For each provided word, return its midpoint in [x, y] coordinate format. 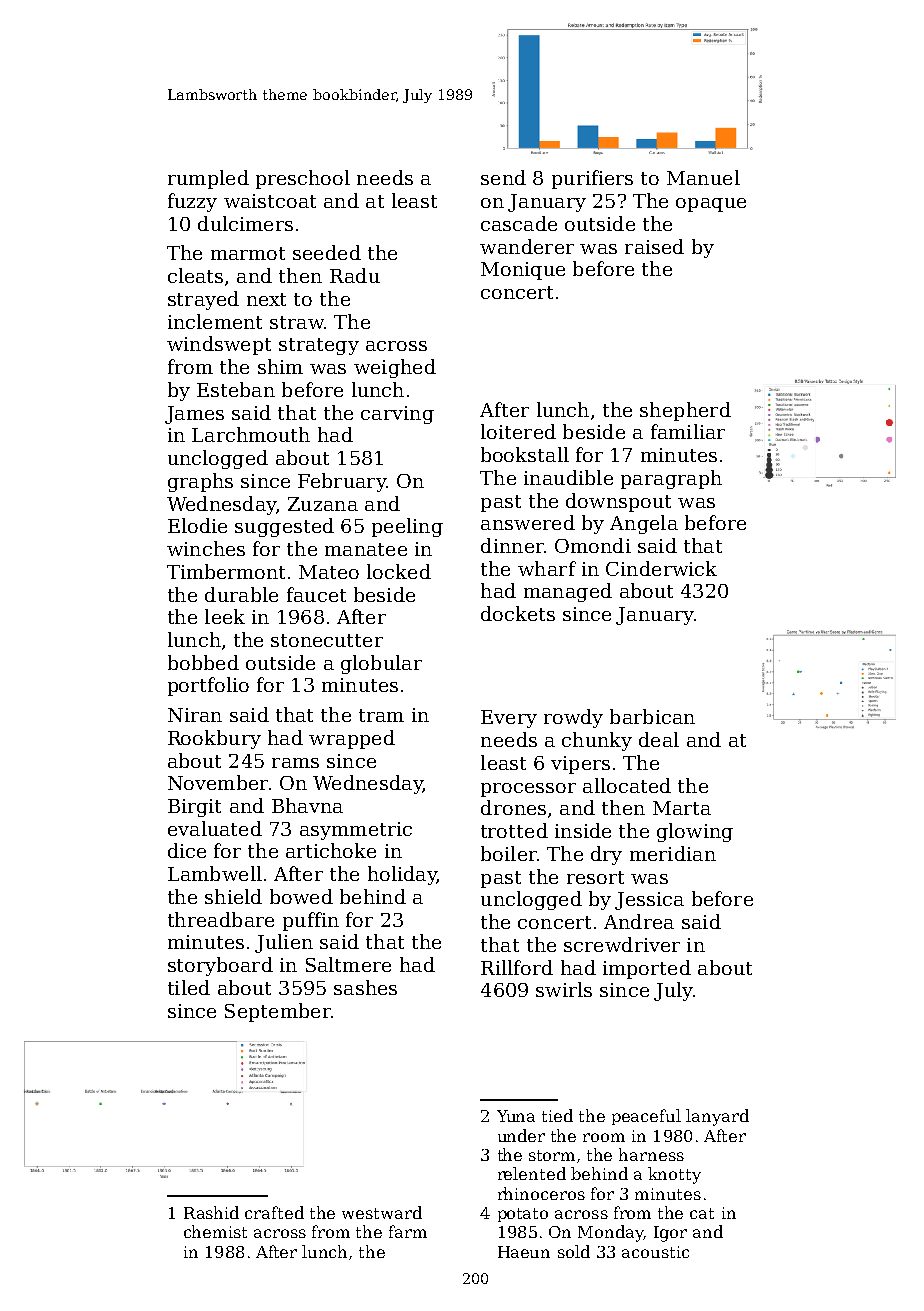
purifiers [592, 179]
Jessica [649, 901]
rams [295, 763]
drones [513, 807]
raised [654, 246]
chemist [215, 1231]
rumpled [208, 179]
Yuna [516, 1116]
